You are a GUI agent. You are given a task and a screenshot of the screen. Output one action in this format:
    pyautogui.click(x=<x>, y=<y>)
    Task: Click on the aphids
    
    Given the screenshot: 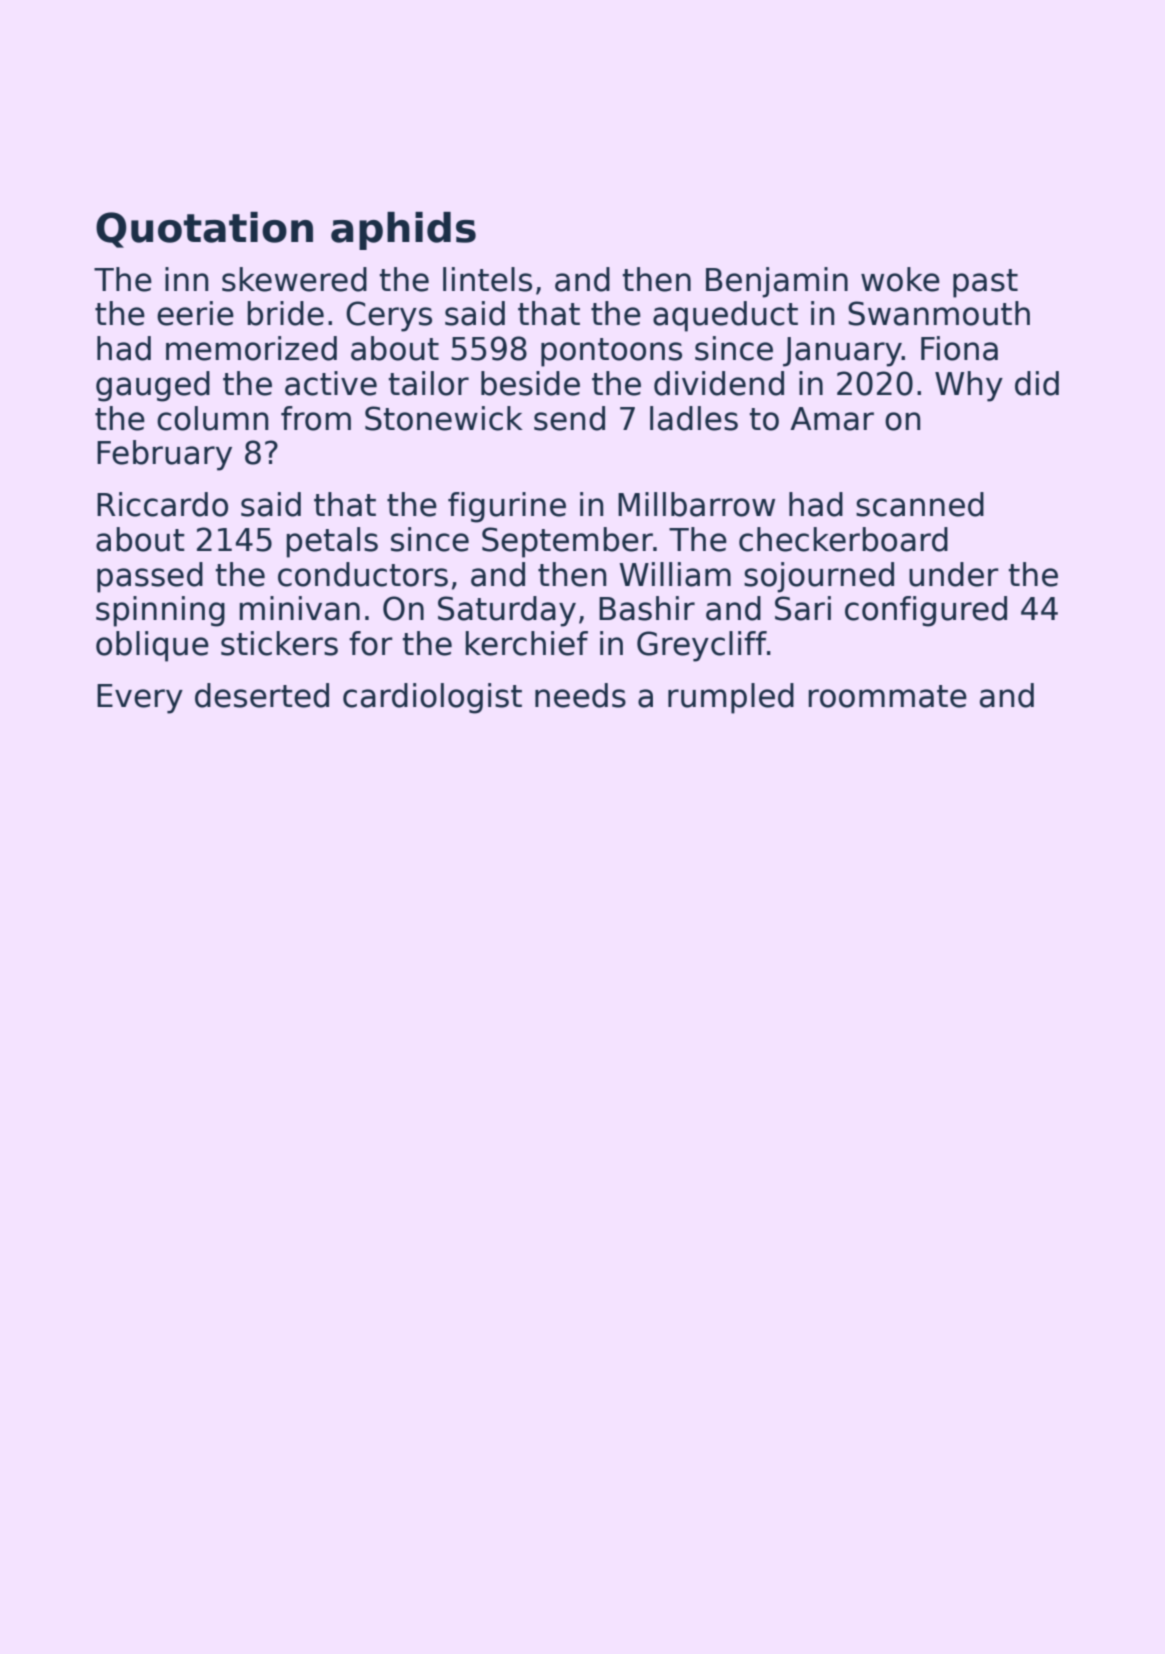 What is the action you would take?
    pyautogui.click(x=403, y=231)
